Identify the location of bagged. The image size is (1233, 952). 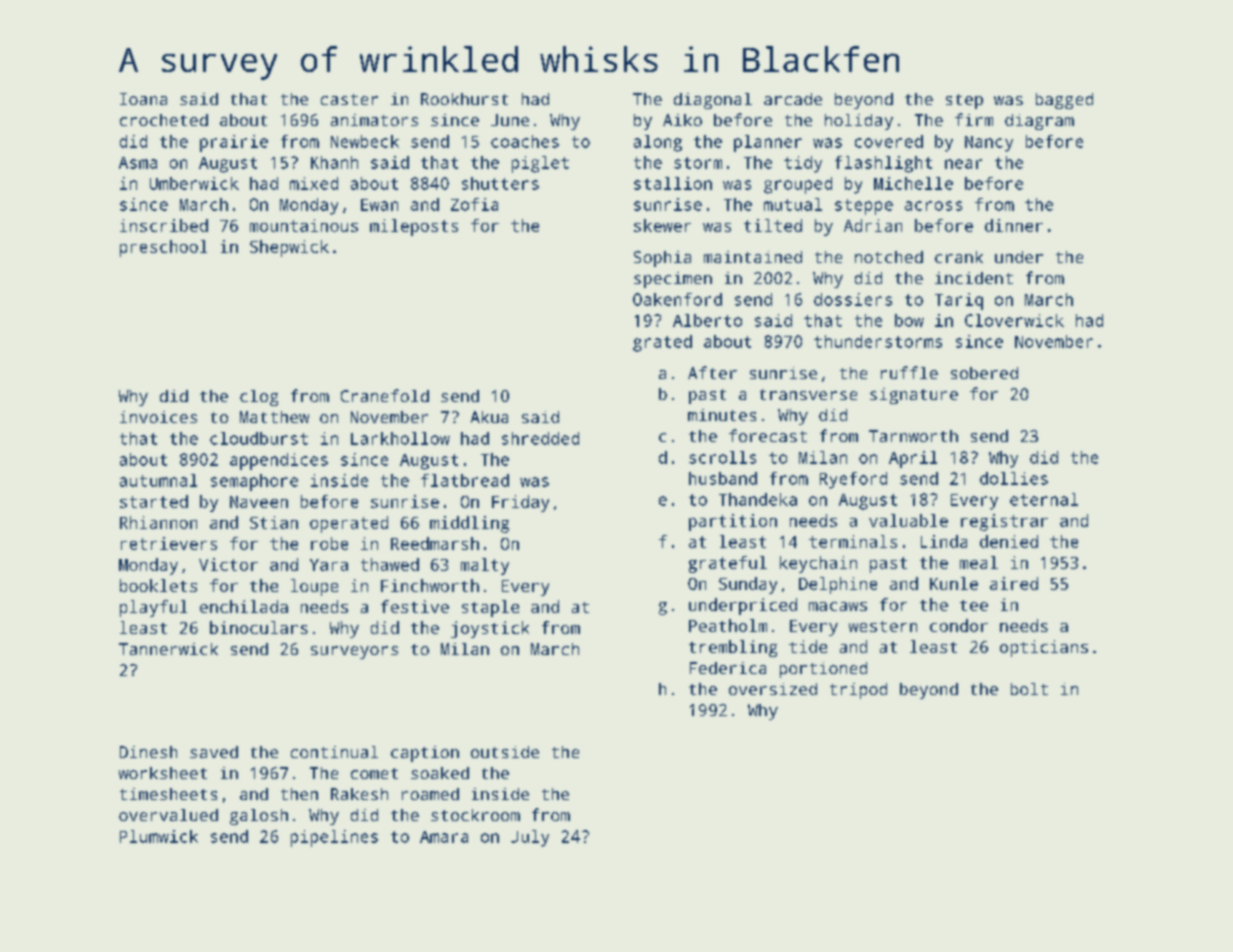
(1064, 101).
